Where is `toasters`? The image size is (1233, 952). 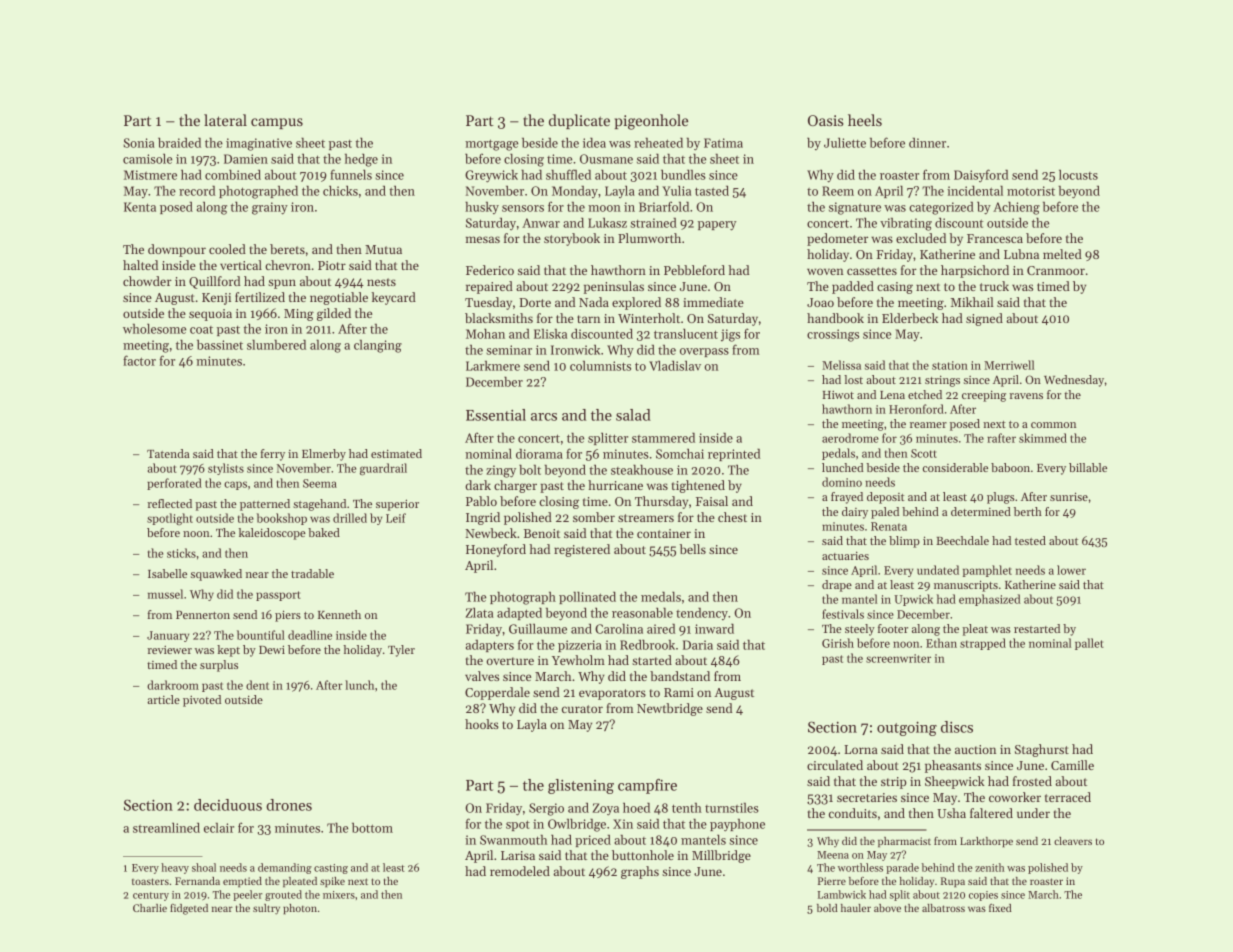
toasters is located at coordinates (150, 881).
